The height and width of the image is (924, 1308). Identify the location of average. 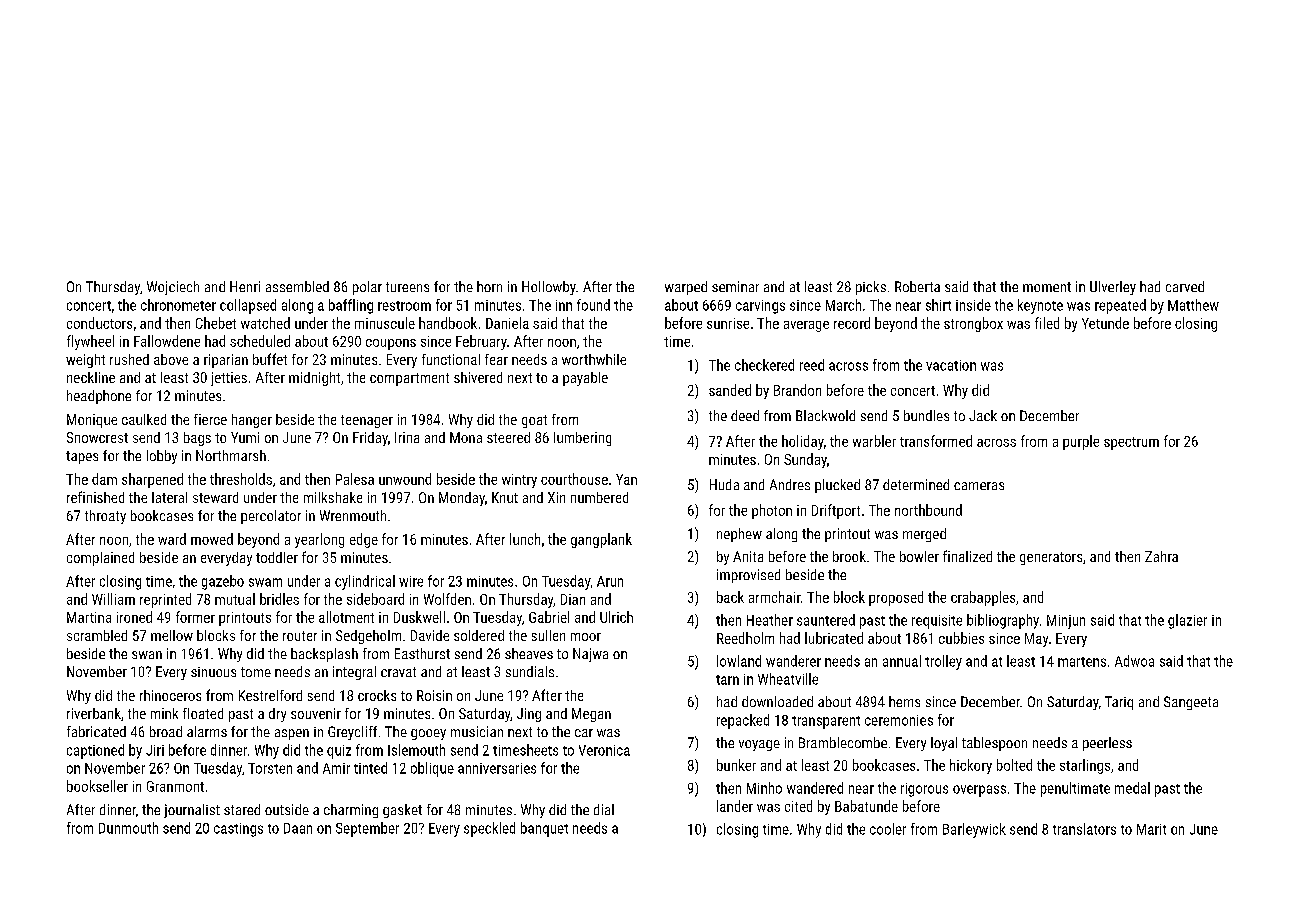
(806, 326).
